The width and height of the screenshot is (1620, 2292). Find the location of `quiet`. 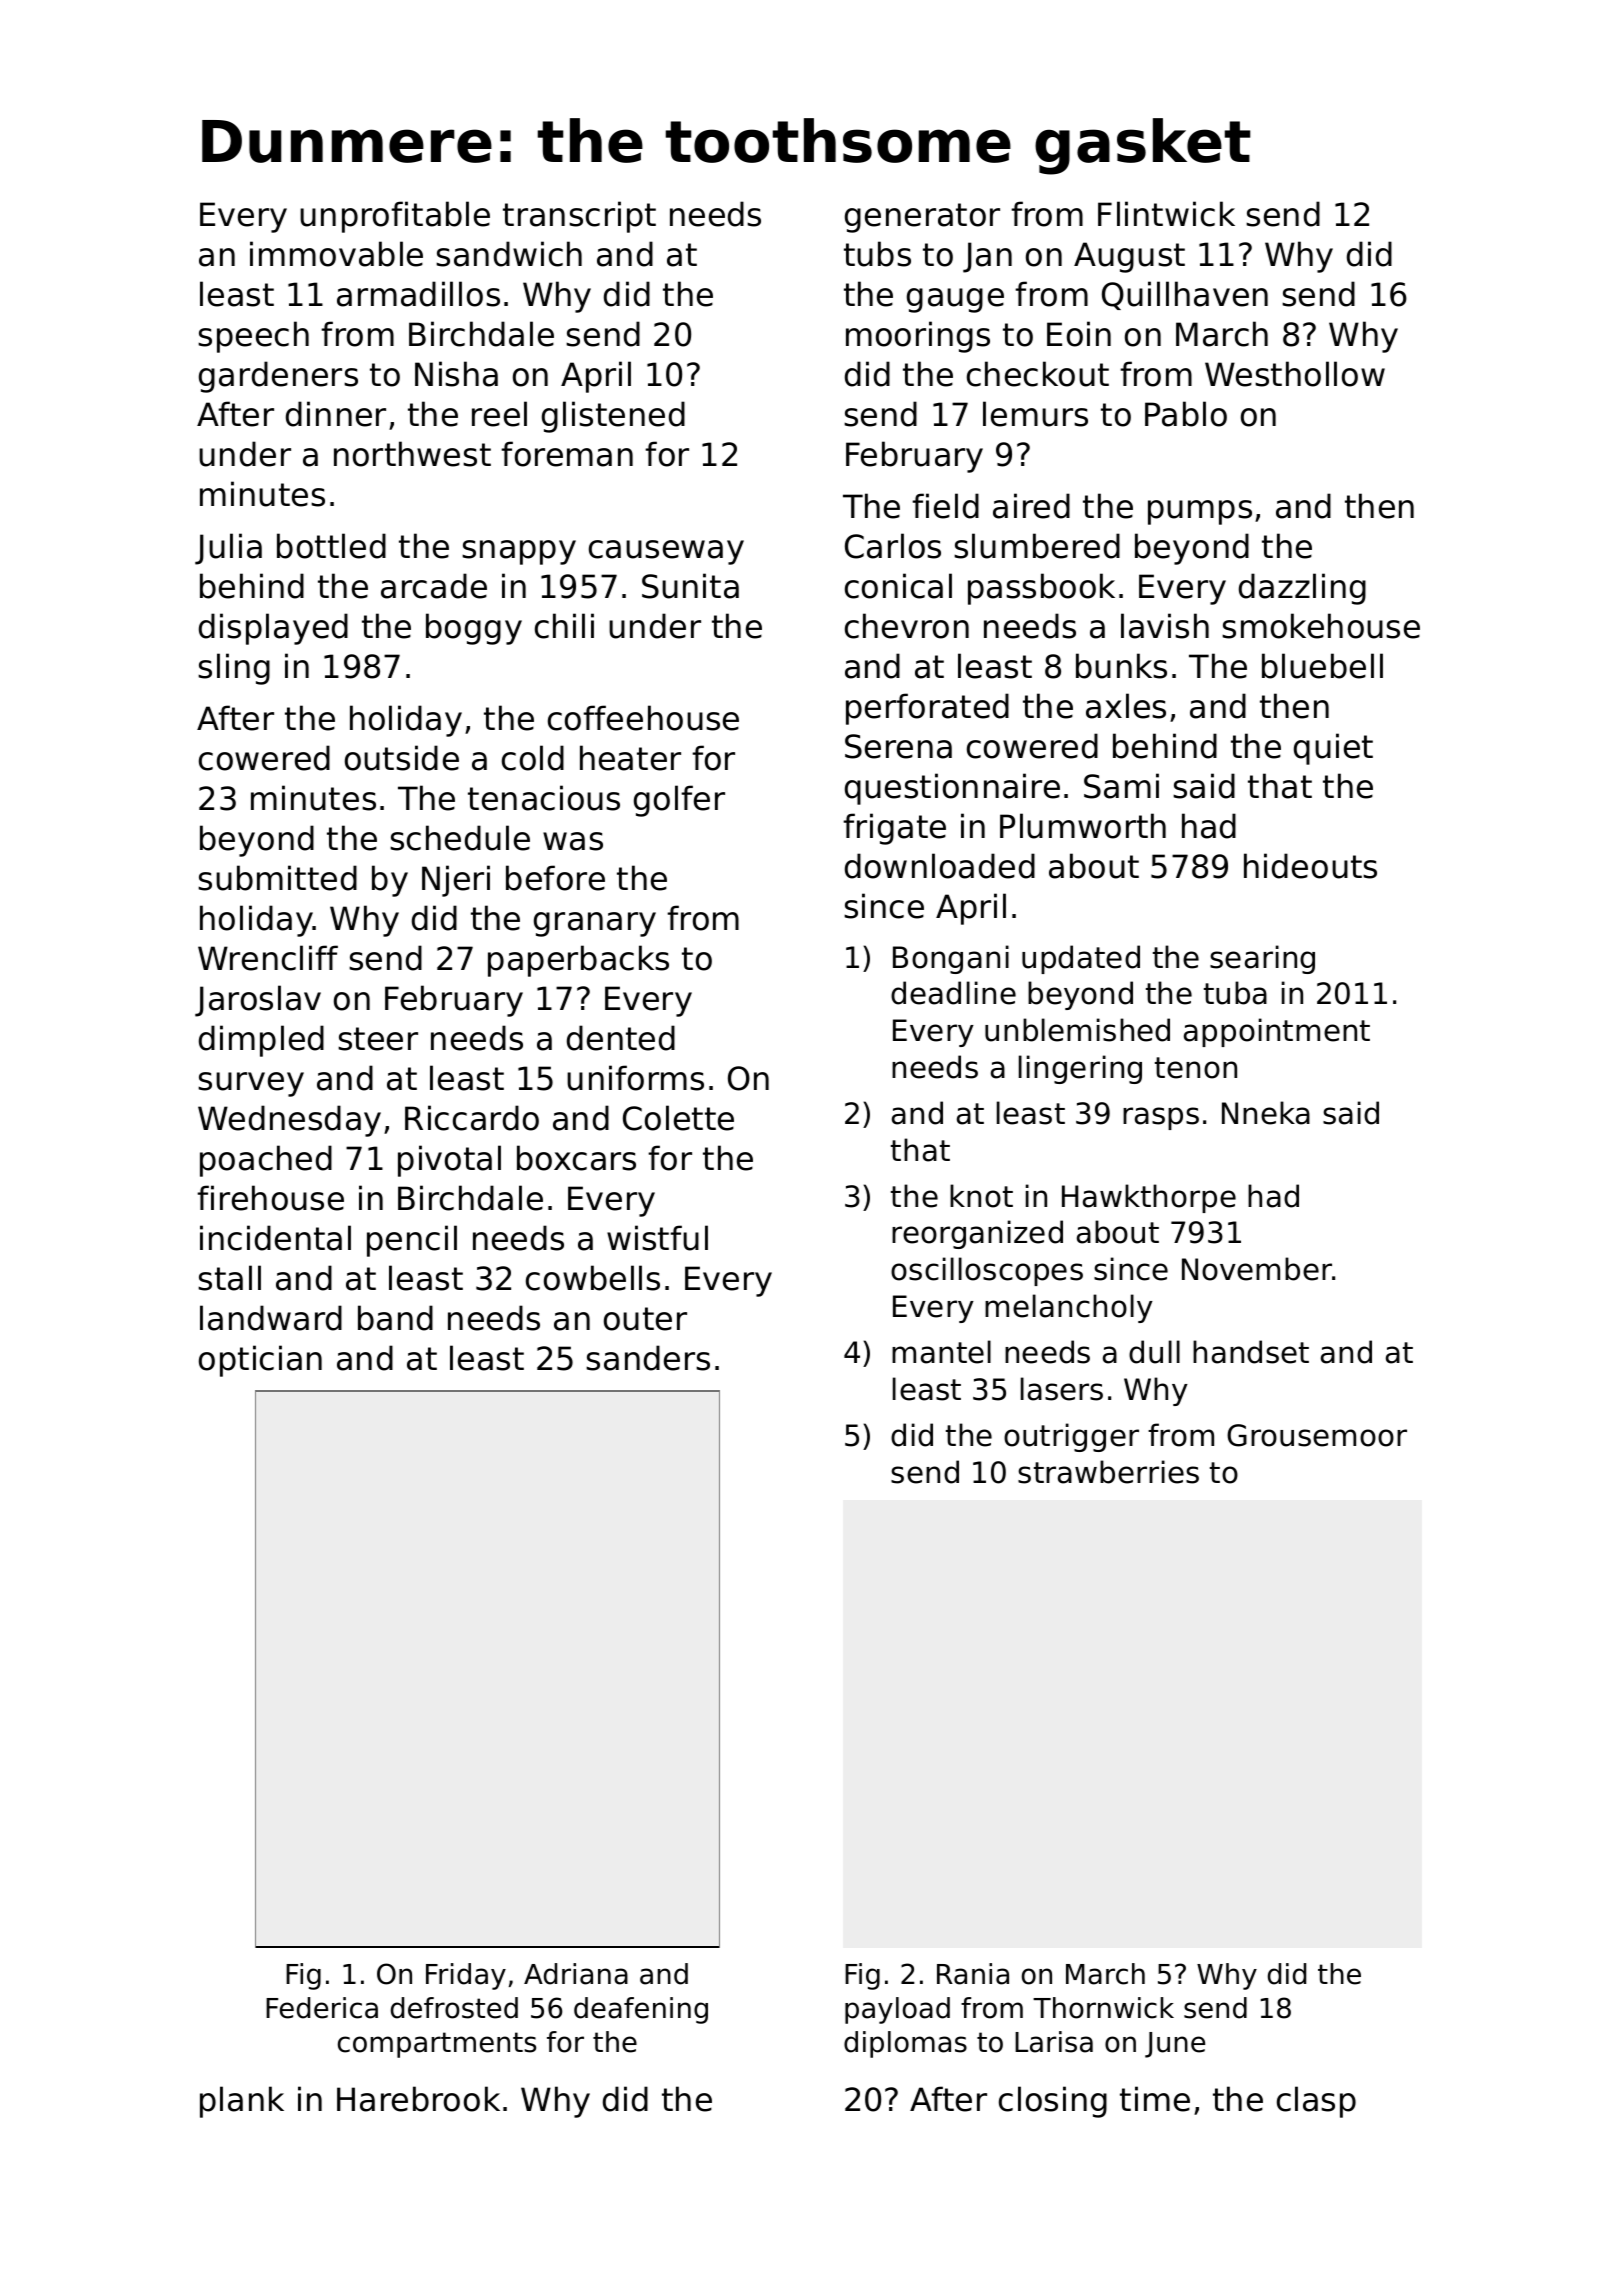

quiet is located at coordinates (1333, 749).
